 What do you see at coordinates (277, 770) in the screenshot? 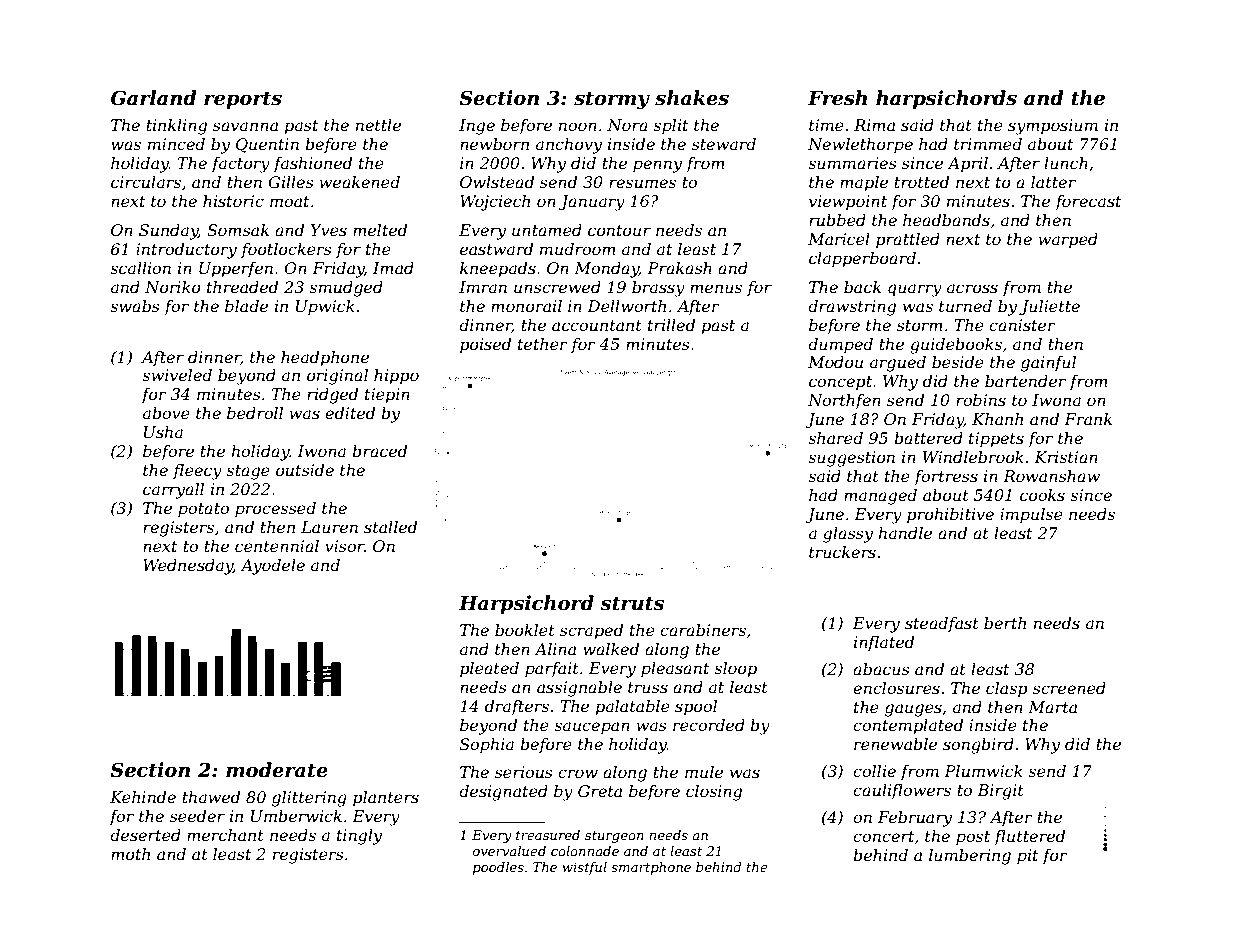
I see `moderate` at bounding box center [277, 770].
